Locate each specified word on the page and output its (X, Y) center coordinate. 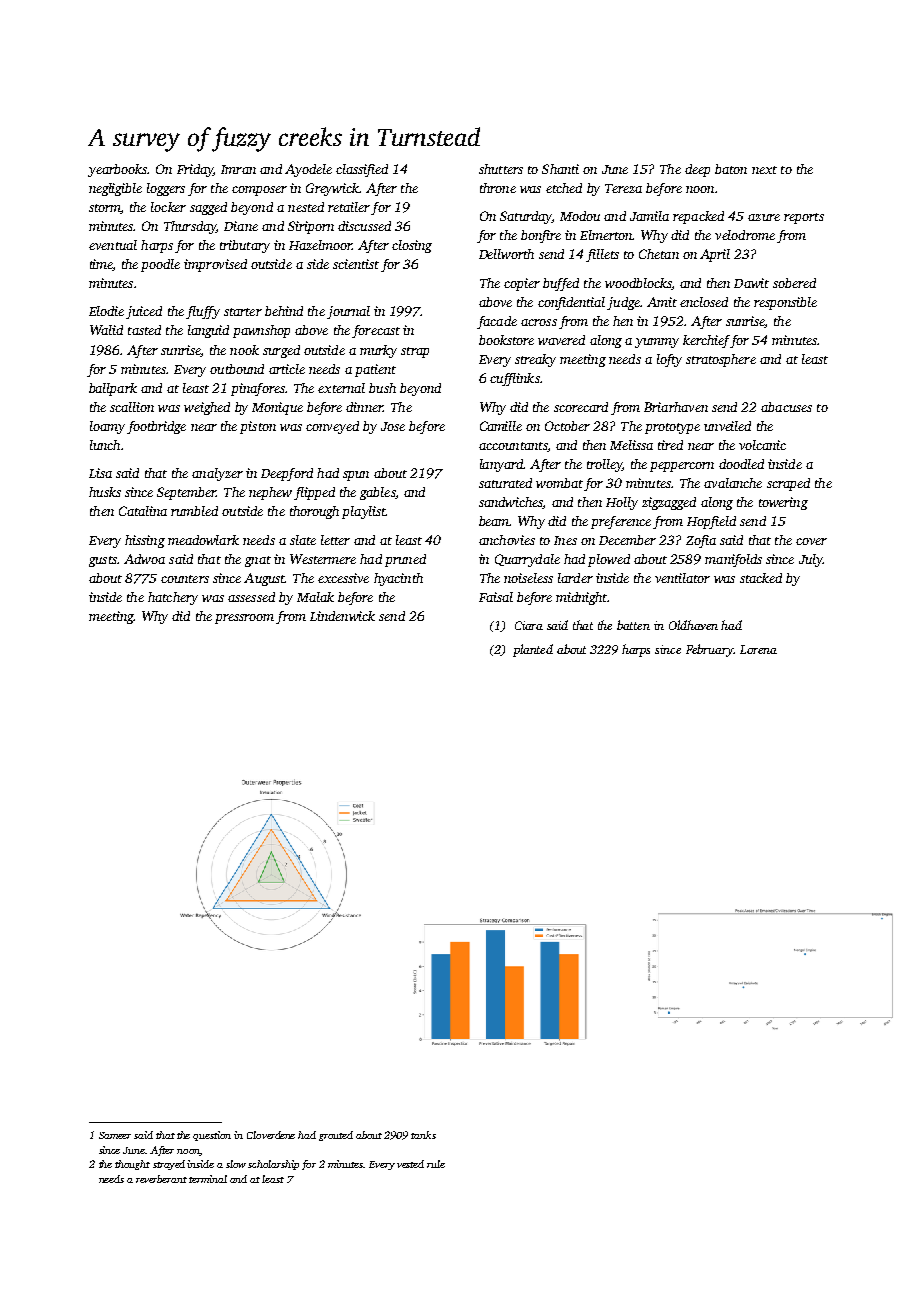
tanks (423, 1135)
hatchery (173, 598)
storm (105, 209)
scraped (788, 484)
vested (410, 1164)
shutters (501, 169)
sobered (794, 283)
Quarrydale (527, 560)
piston (258, 427)
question (212, 1136)
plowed (609, 560)
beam (494, 521)
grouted (336, 1136)
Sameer (115, 1135)
